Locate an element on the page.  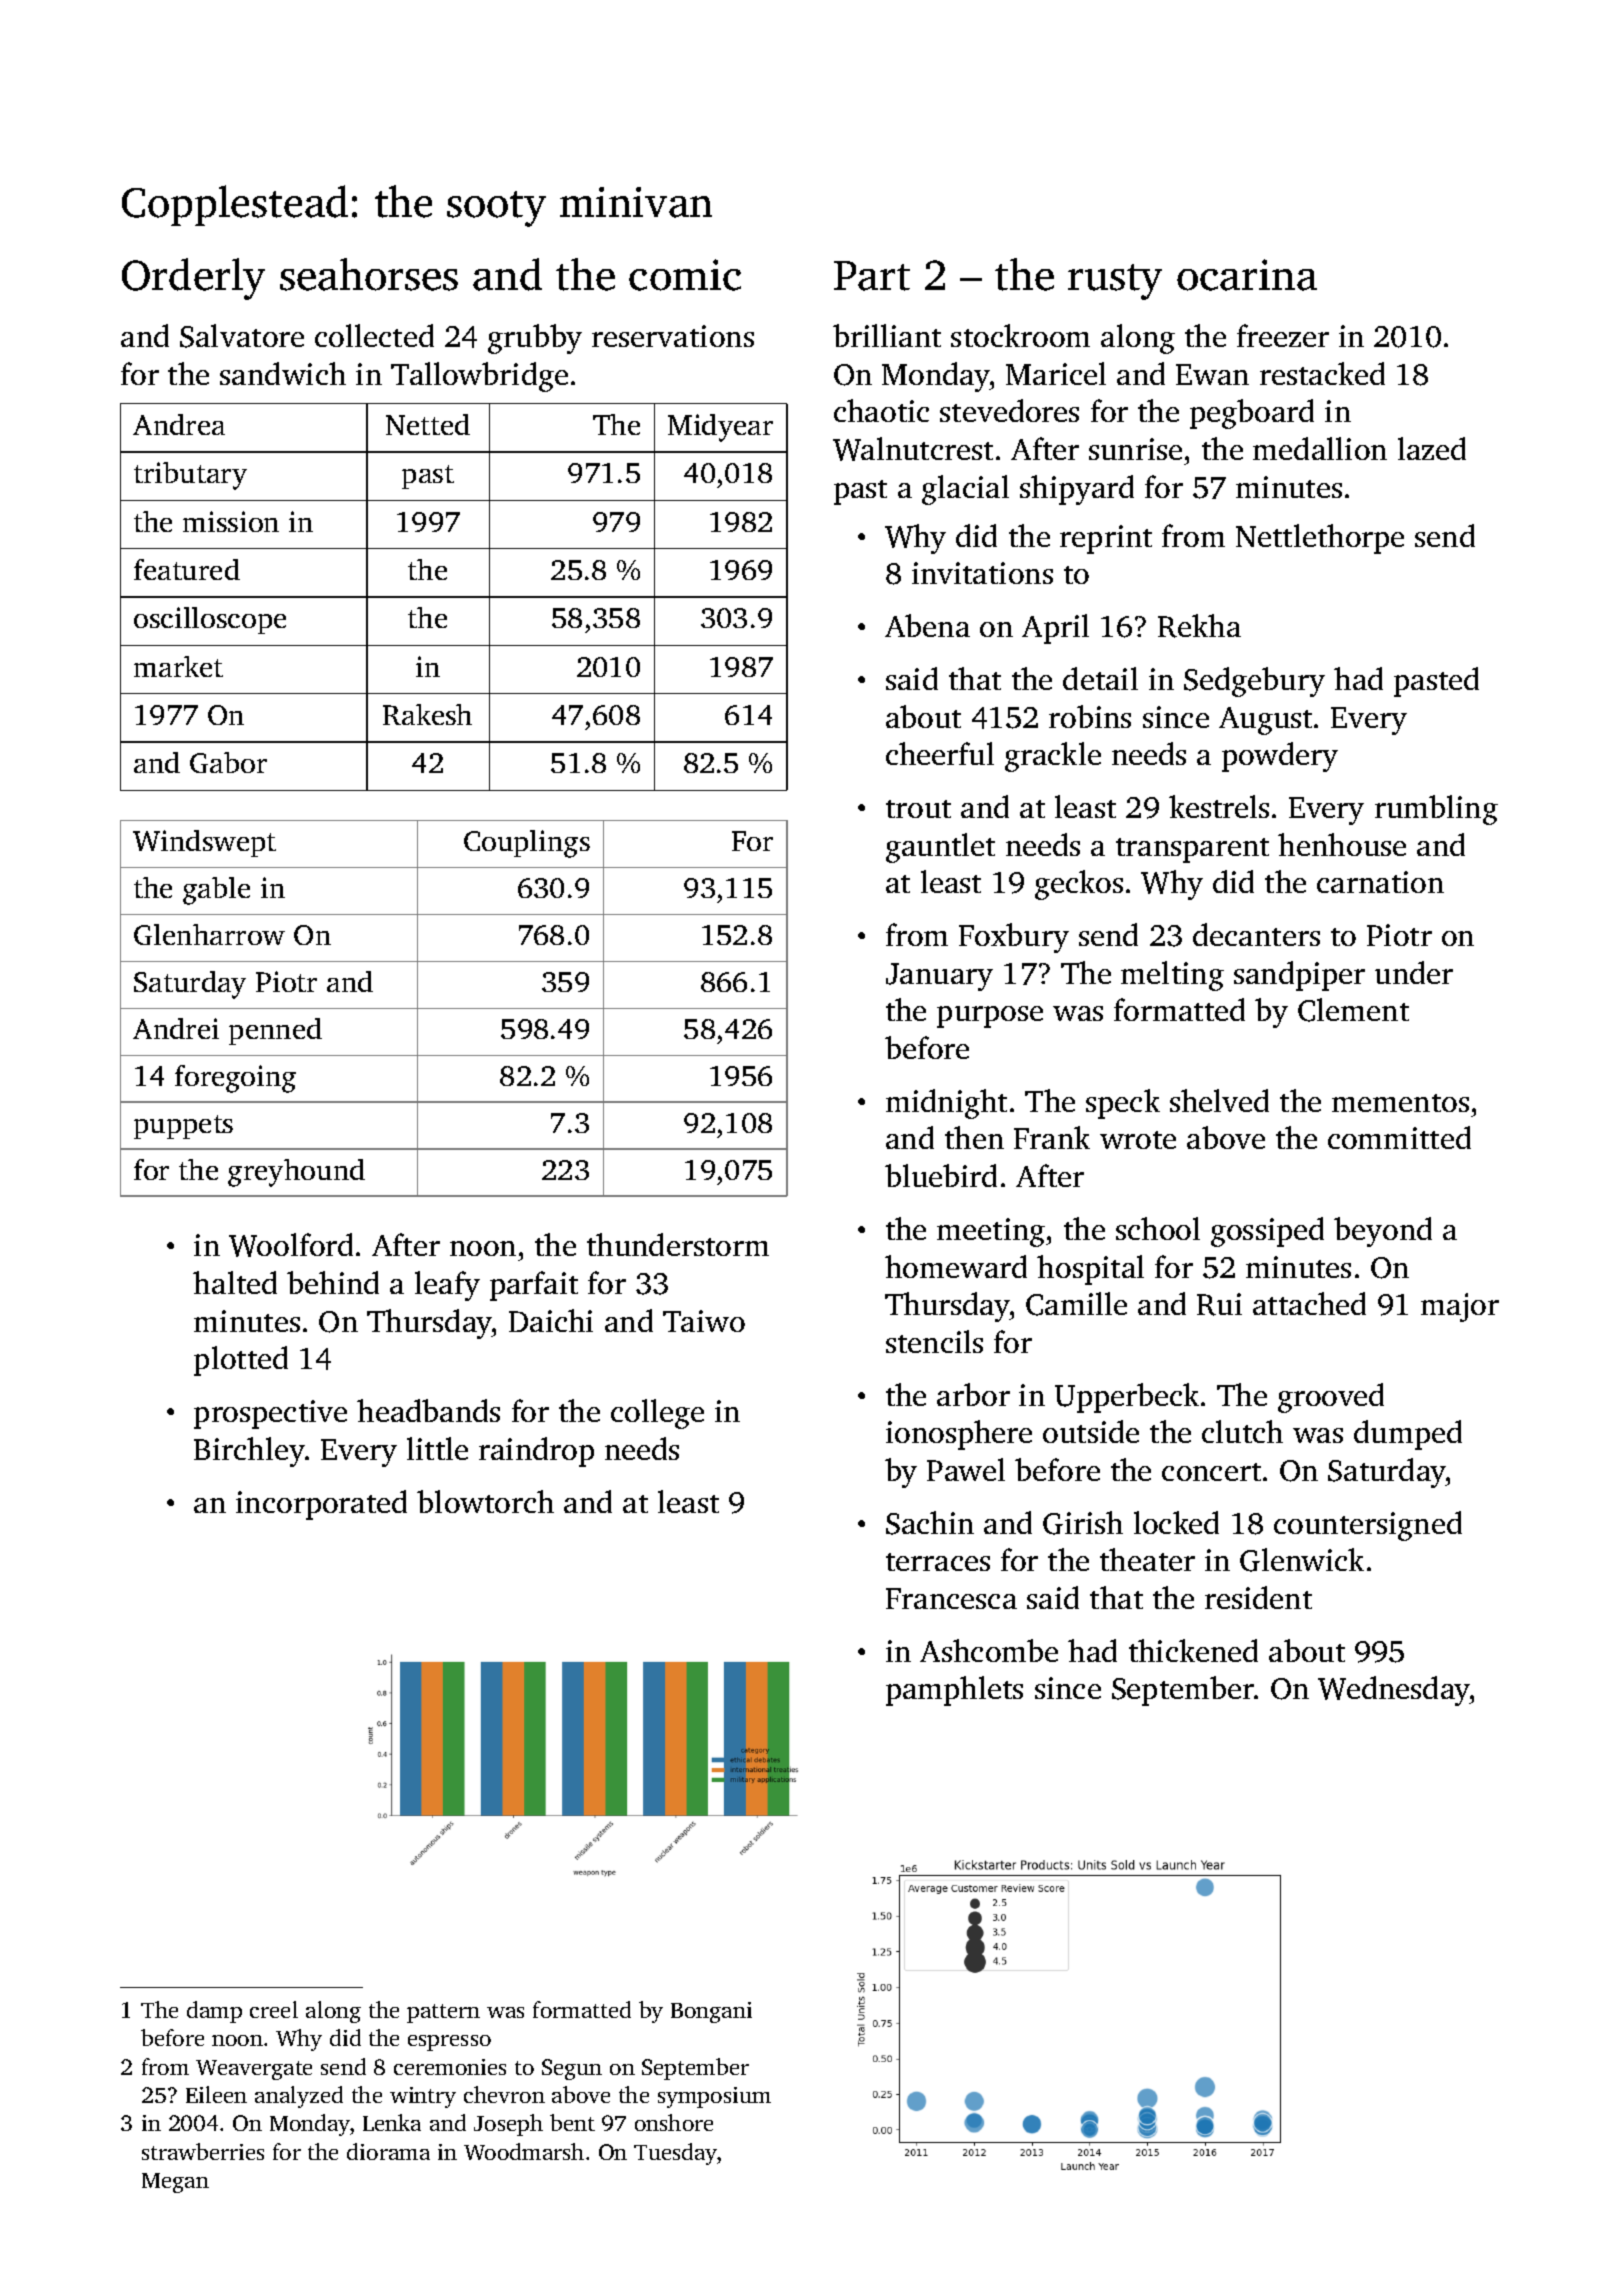
Clement is located at coordinates (1353, 1010).
